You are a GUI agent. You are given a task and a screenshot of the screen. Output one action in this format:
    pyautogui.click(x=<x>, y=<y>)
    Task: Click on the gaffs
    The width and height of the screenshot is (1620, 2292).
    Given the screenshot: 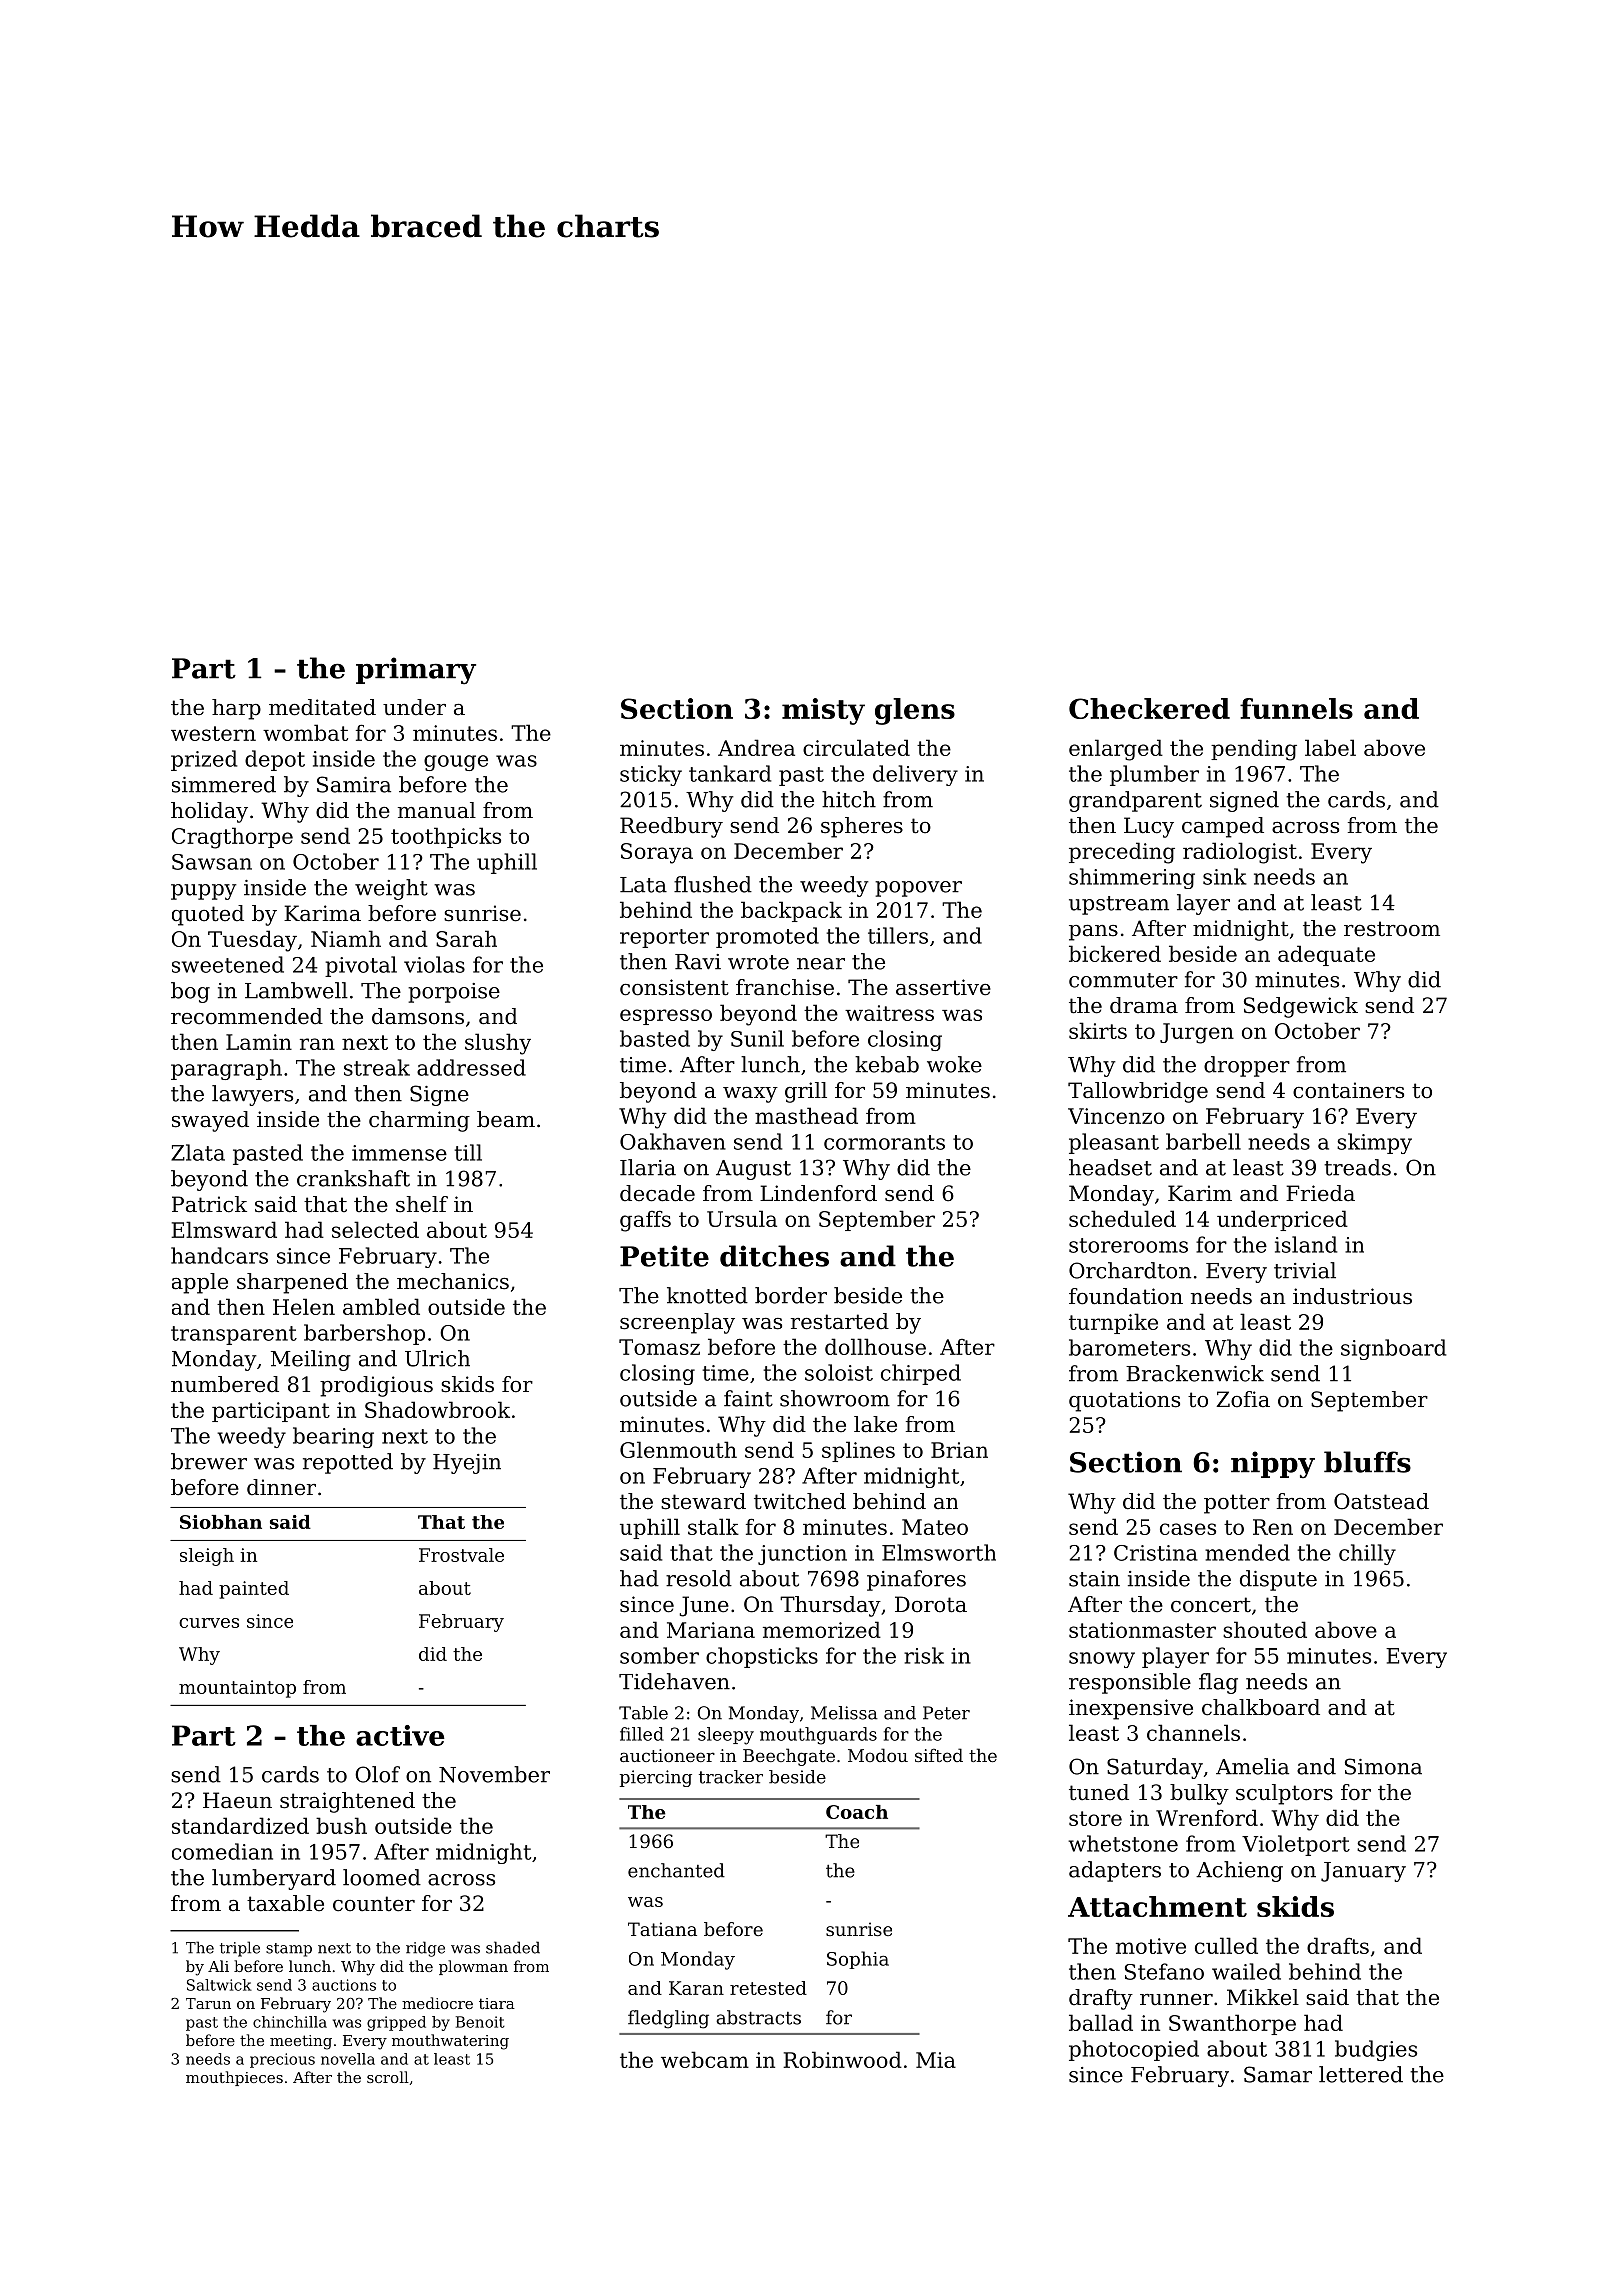 What is the action you would take?
    pyautogui.click(x=645, y=1221)
